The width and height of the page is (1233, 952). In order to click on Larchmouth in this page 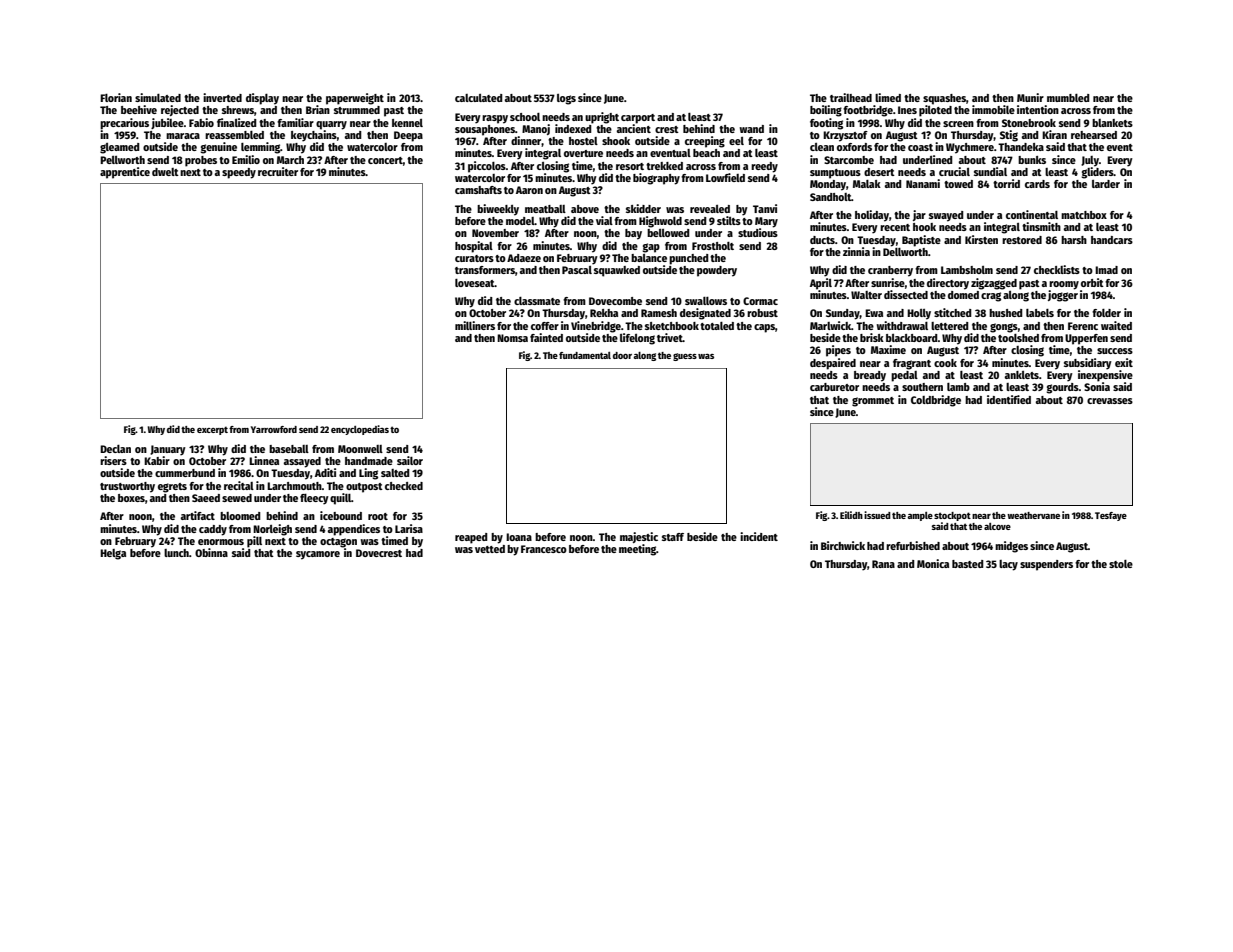, I will do `click(294, 486)`.
